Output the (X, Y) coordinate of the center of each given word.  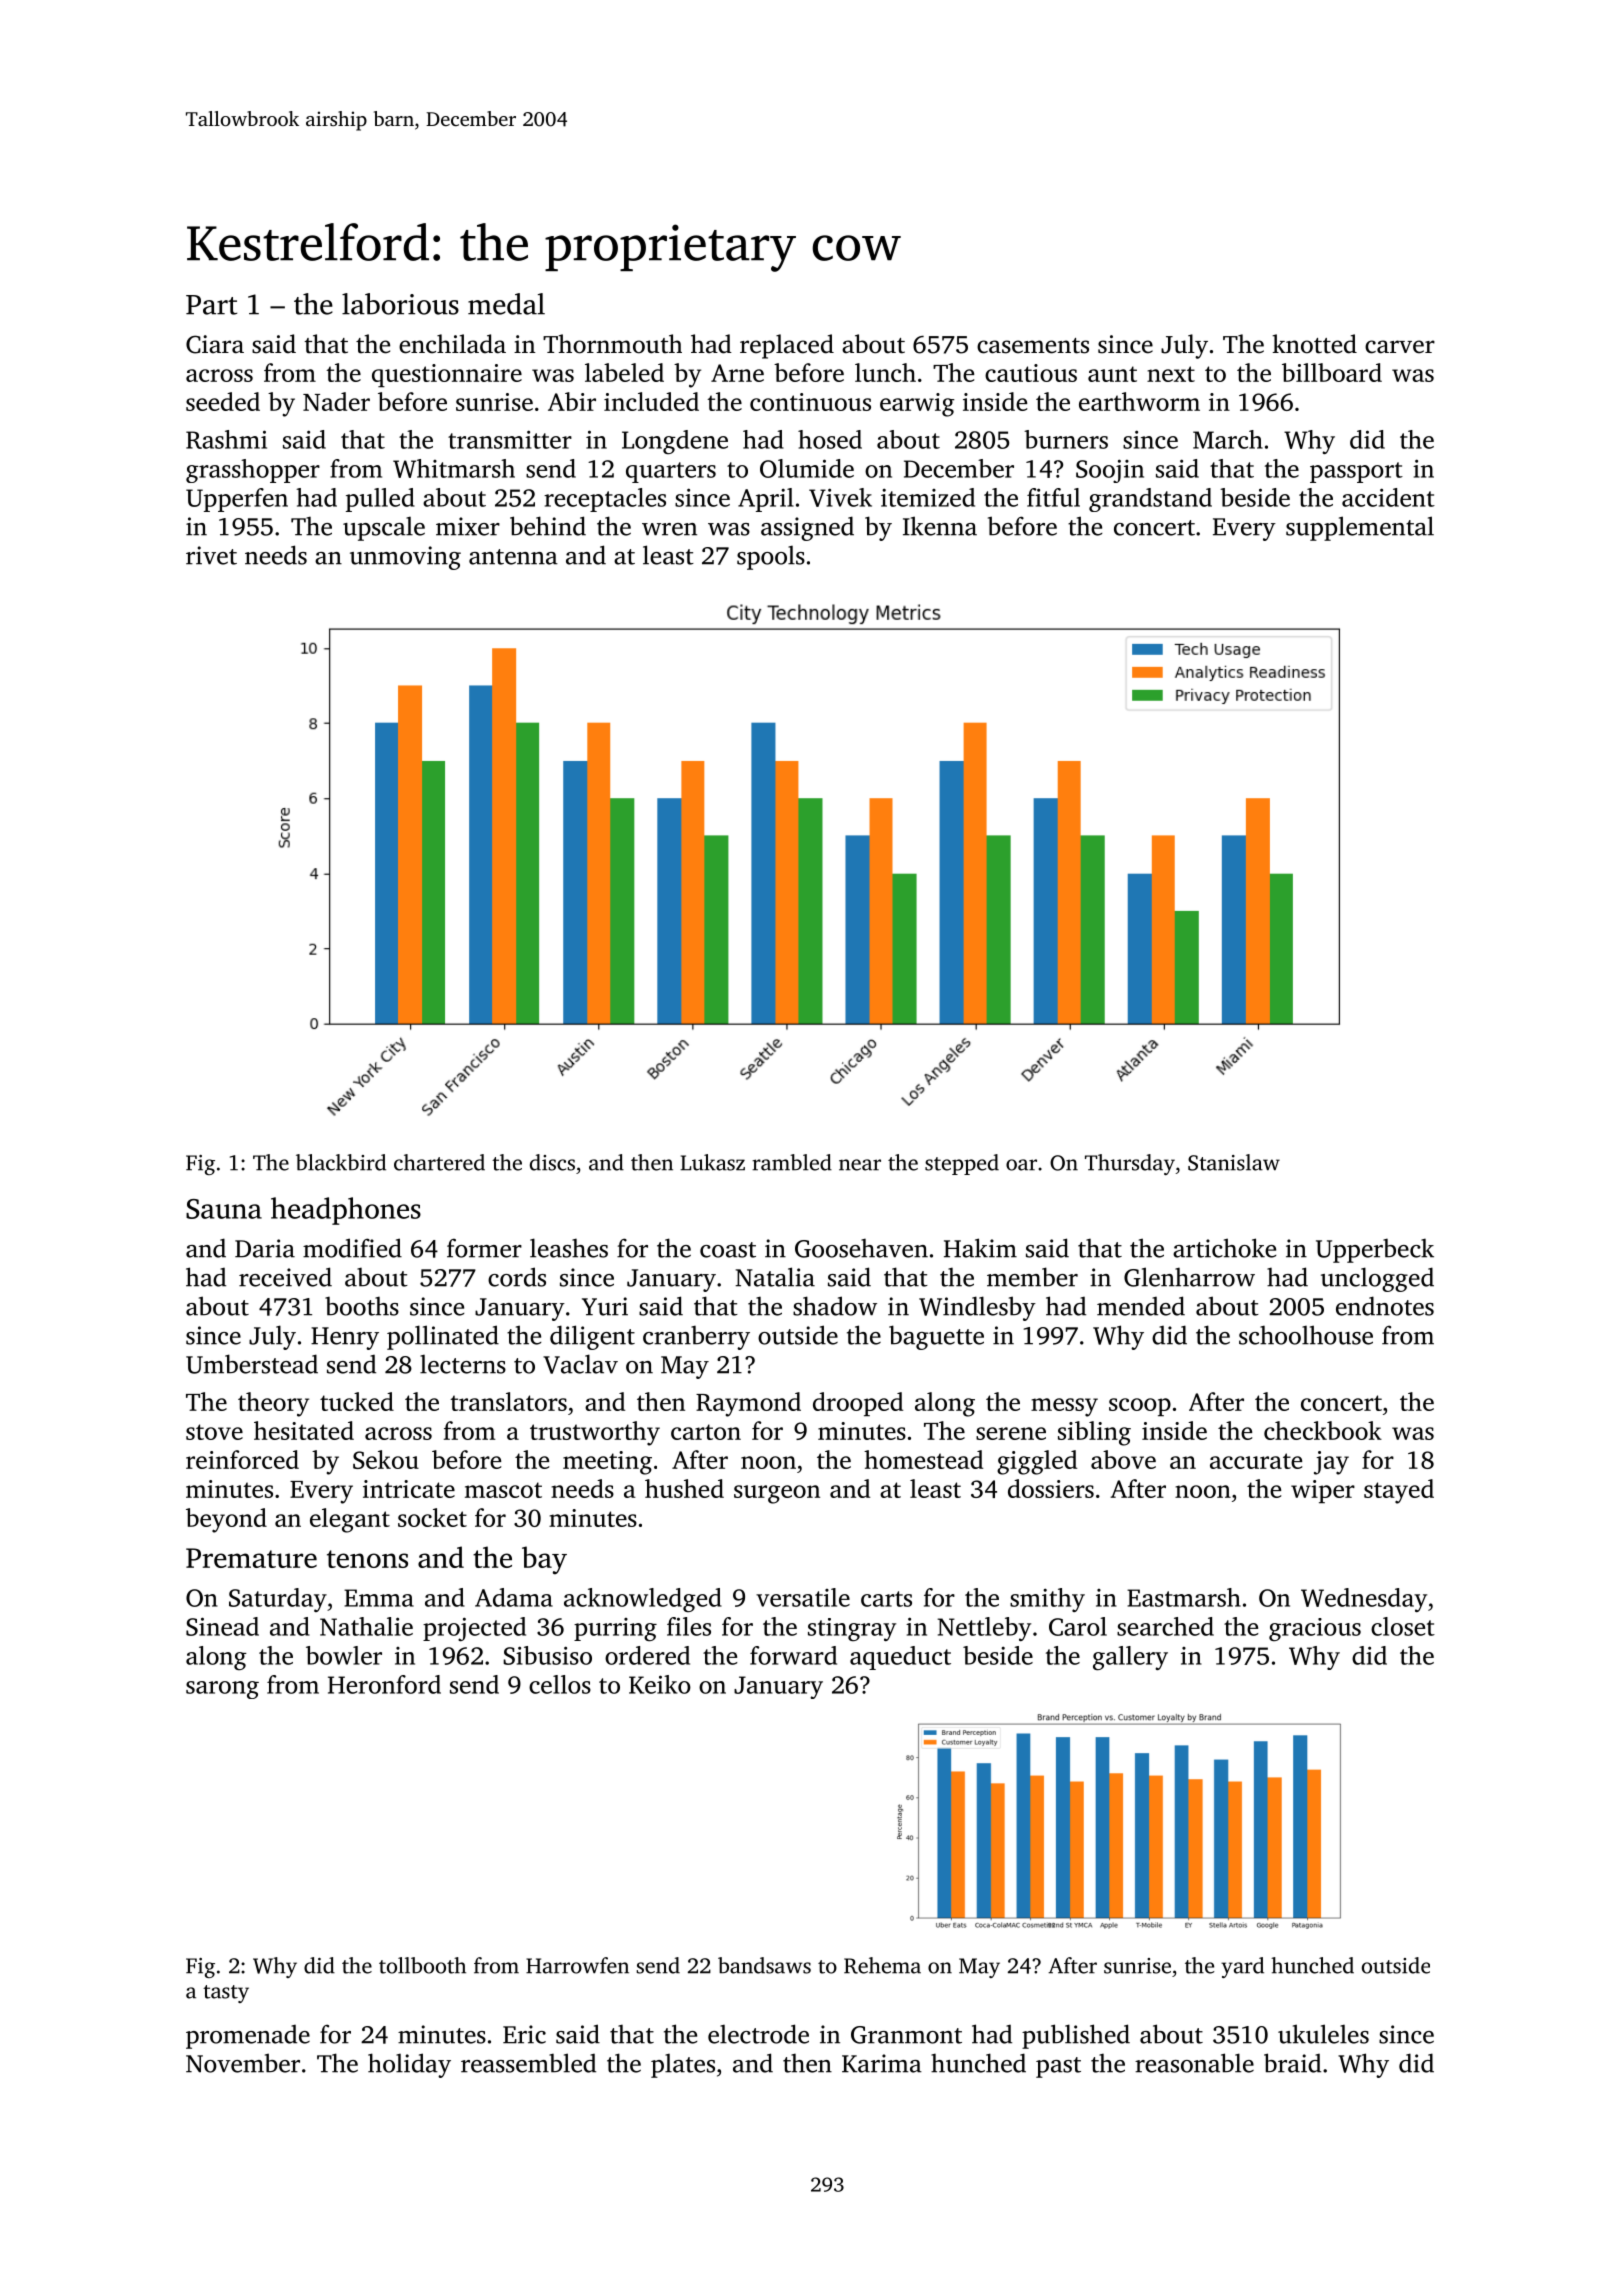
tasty (226, 1994)
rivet (211, 555)
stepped (962, 1164)
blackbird (341, 1162)
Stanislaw (1234, 1162)
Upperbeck (1375, 1250)
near (860, 1165)
